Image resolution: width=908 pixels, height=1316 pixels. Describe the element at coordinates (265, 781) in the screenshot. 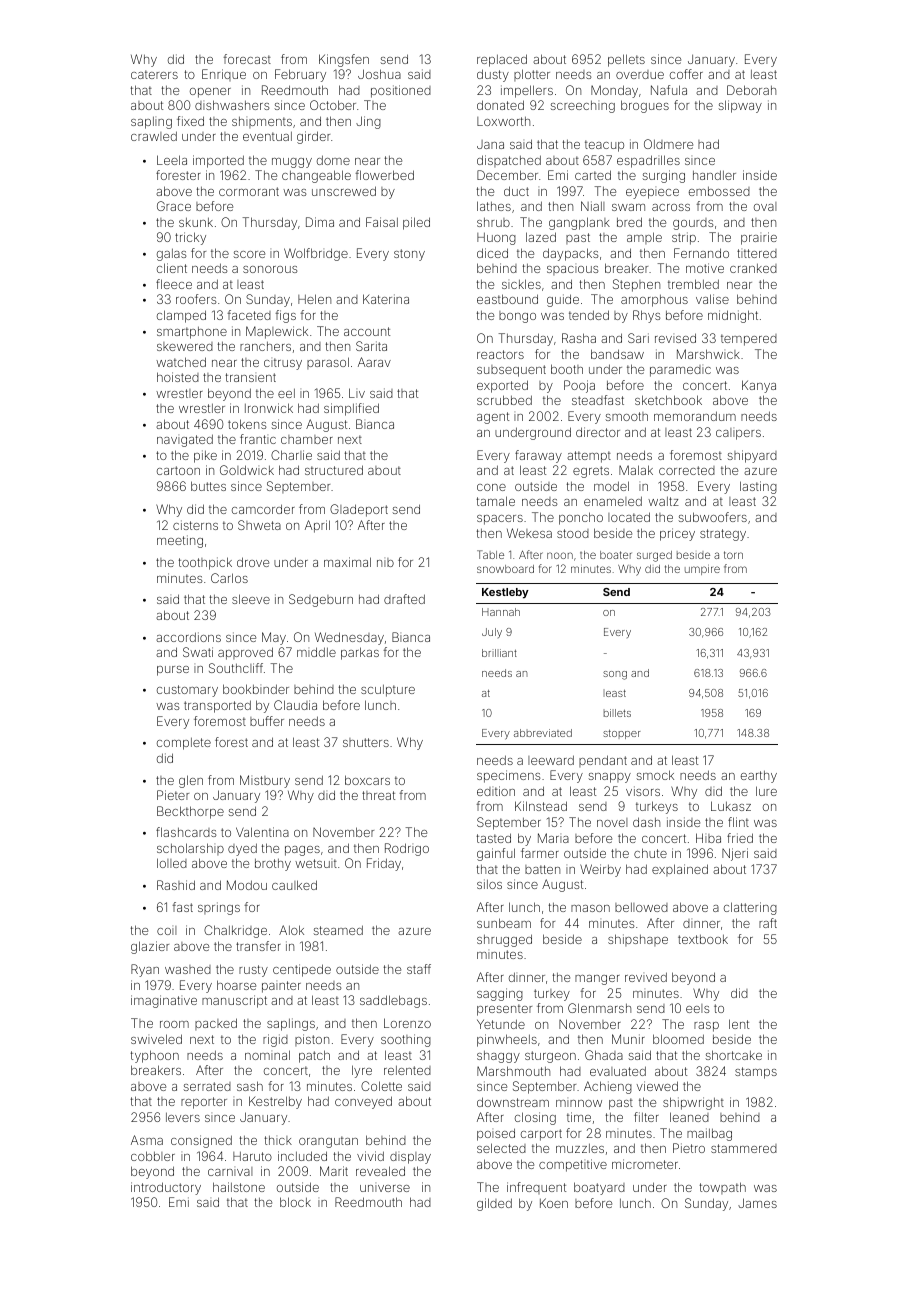

I see `Mistbury` at that location.
